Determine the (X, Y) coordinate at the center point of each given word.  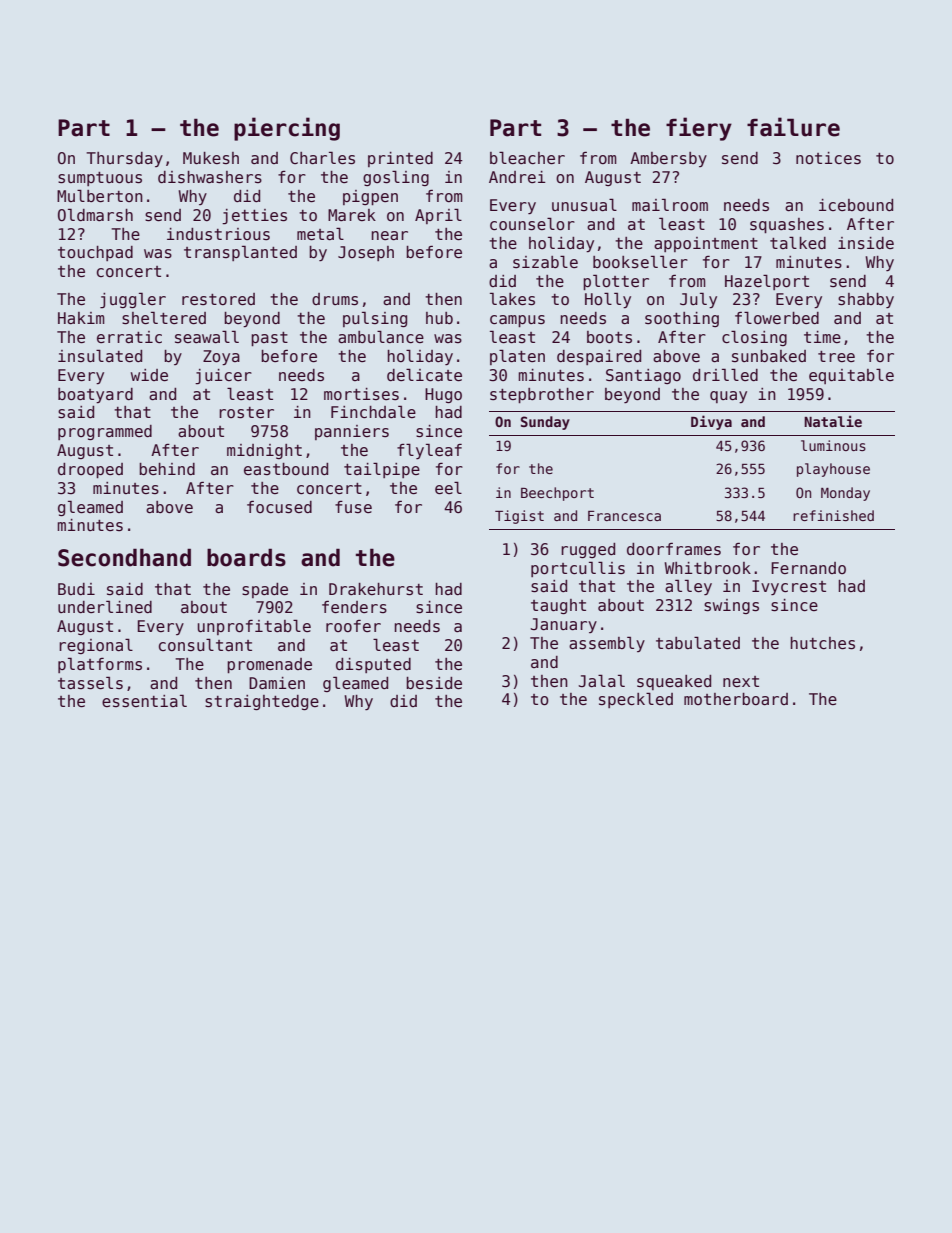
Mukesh (211, 158)
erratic (129, 337)
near (389, 235)
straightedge (262, 702)
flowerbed (777, 317)
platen (517, 357)
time (822, 337)
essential (144, 701)
